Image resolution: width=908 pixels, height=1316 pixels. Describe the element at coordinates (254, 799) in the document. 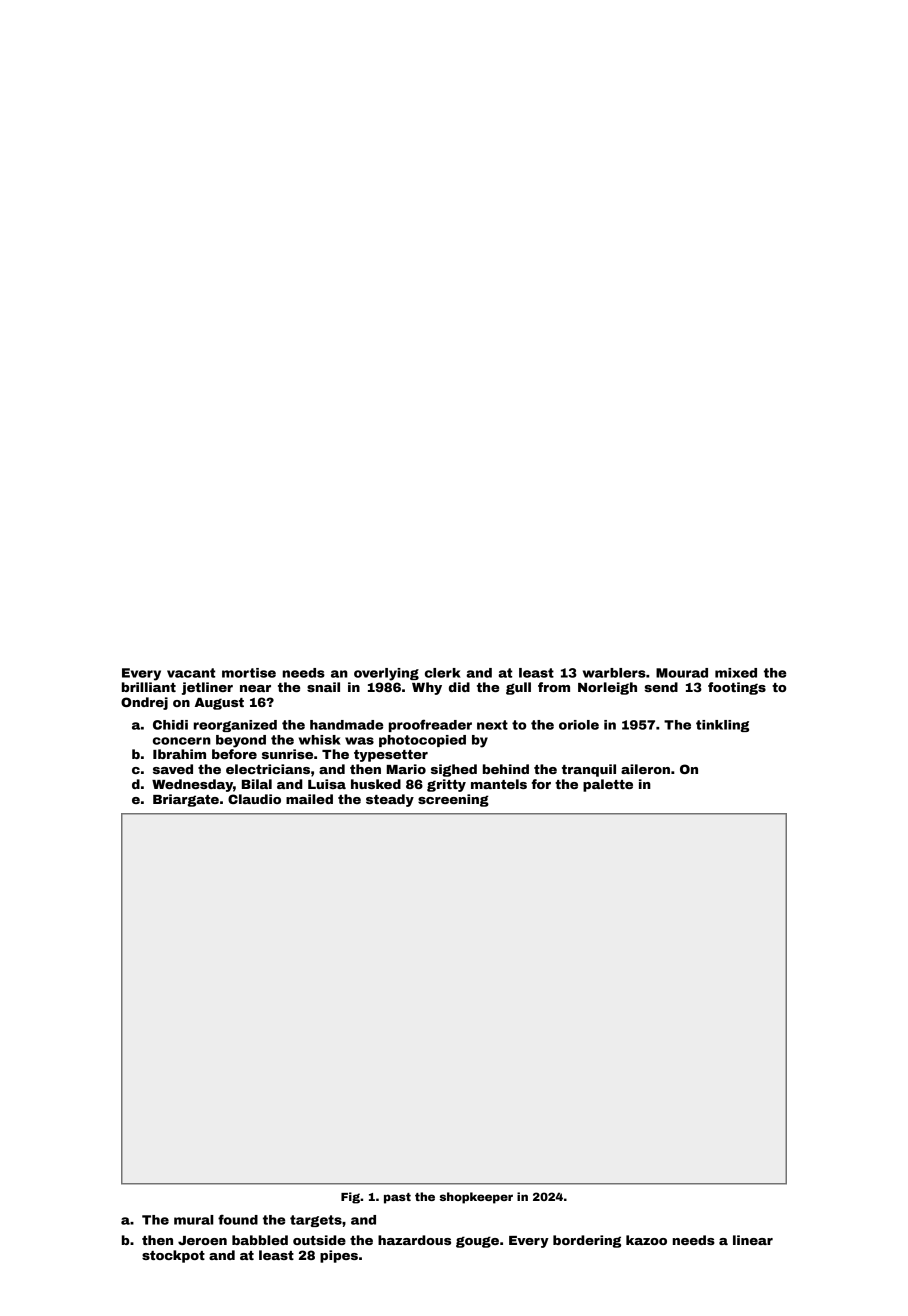

I see `Claudio` at that location.
